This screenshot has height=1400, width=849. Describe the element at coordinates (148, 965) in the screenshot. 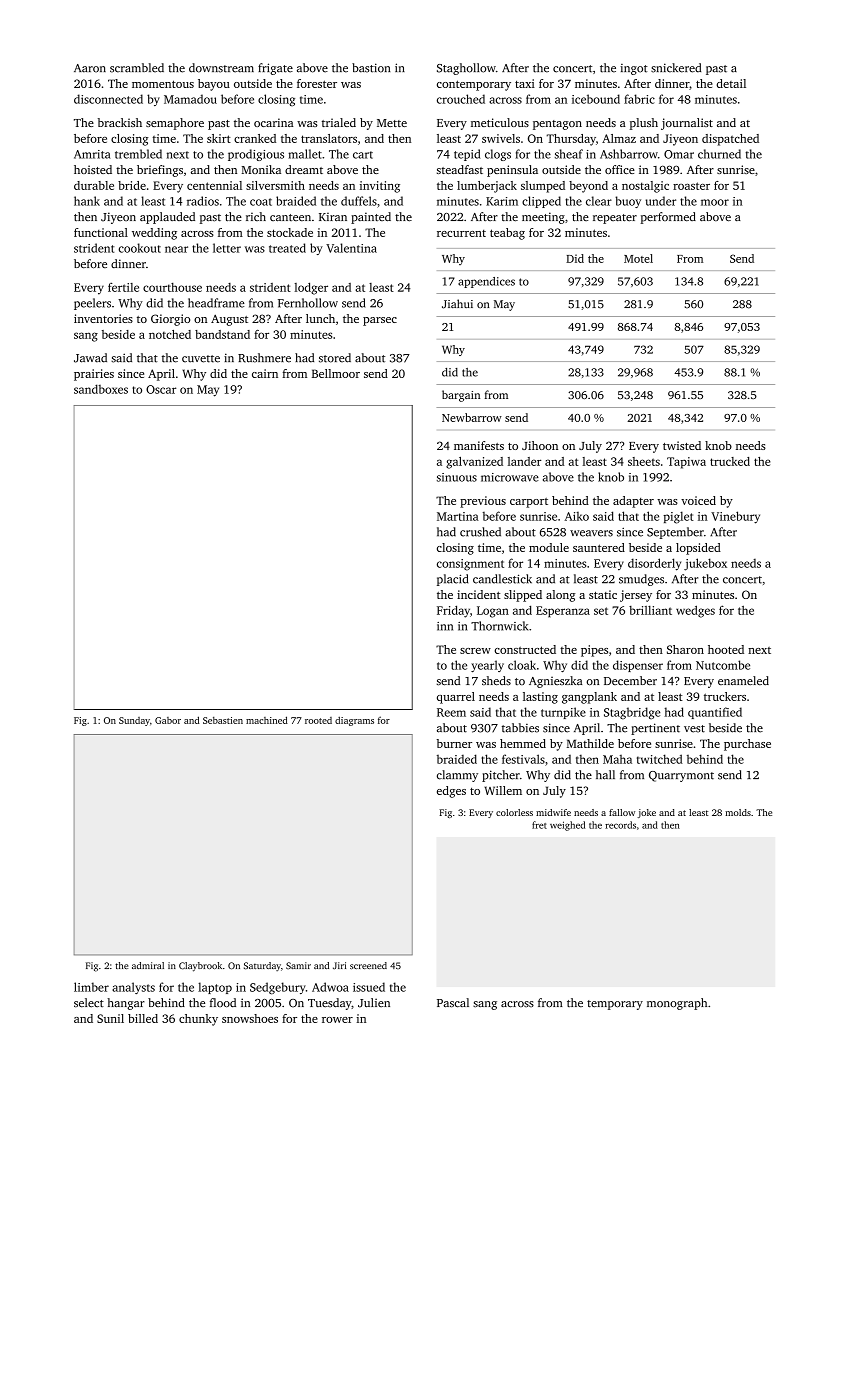

I see `admiral` at that location.
